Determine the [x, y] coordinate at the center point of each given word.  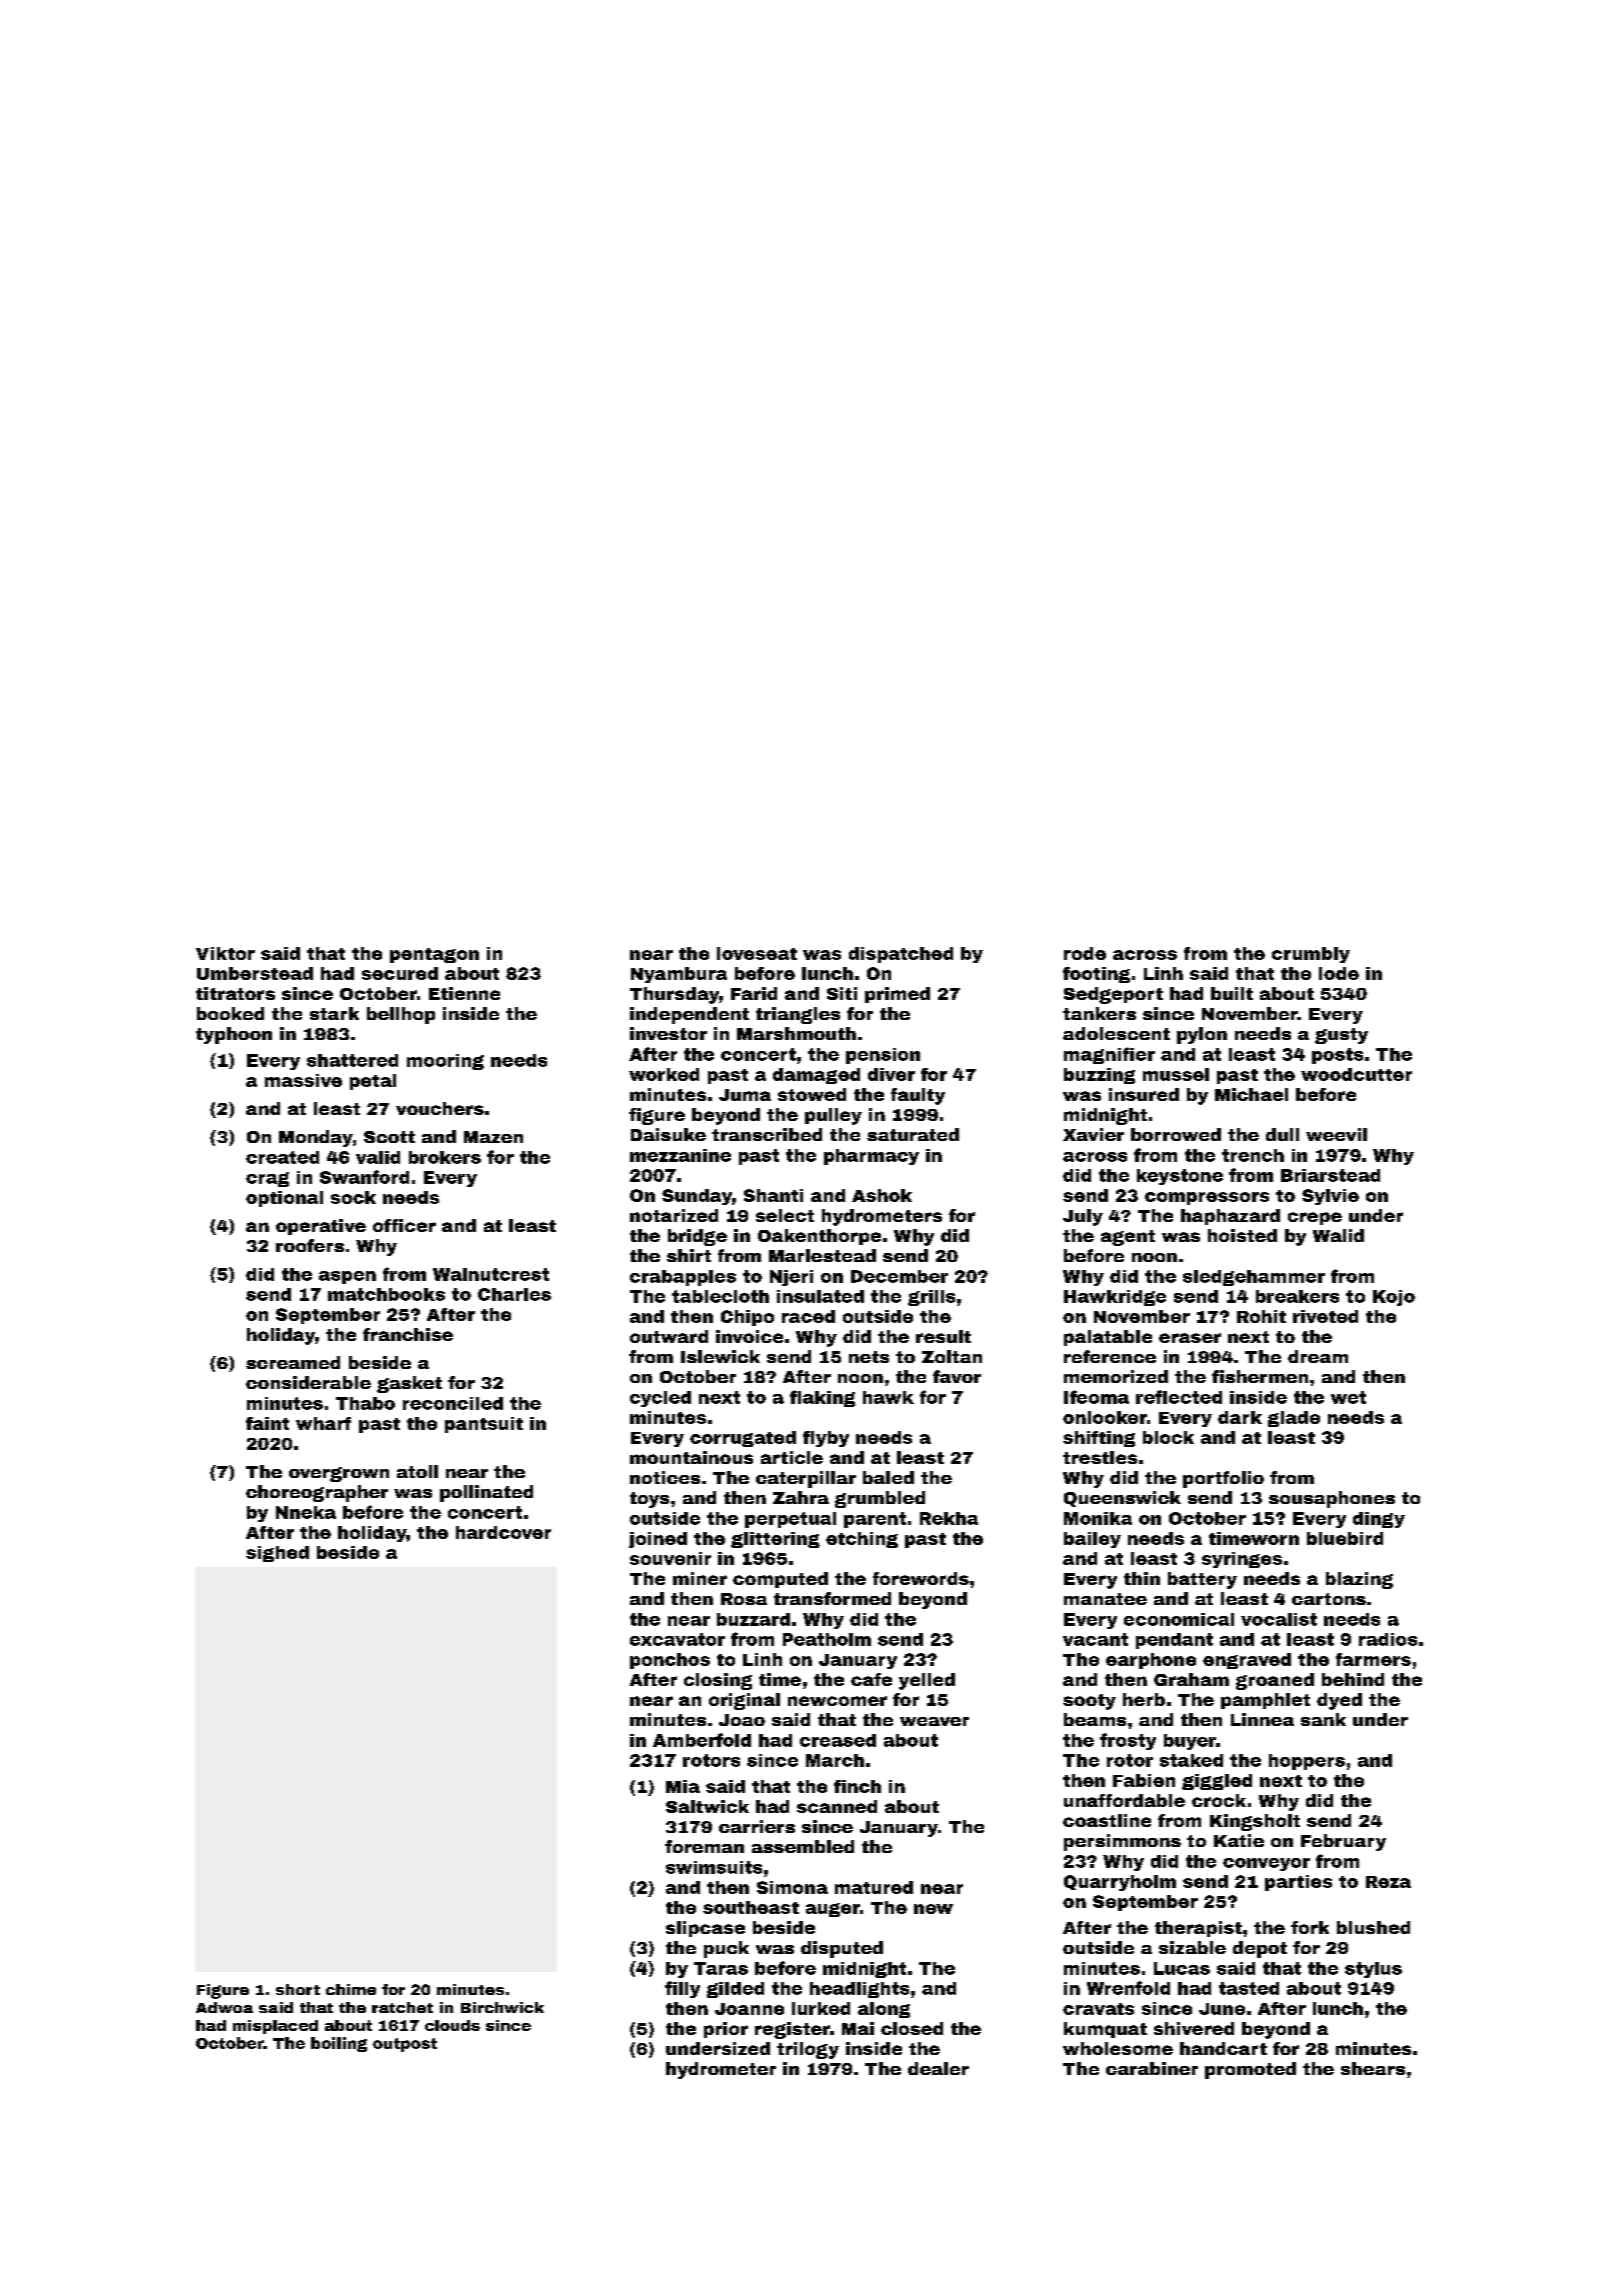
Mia [683, 1786]
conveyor [1266, 1864]
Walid [1338, 1235]
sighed [277, 1554]
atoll [417, 1471]
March [835, 1760]
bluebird [1345, 1538]
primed [897, 995]
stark [334, 1013]
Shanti [773, 1195]
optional [284, 1199]
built [1232, 993]
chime [351, 1989]
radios [1388, 1639]
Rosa [744, 1599]
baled [888, 1477]
